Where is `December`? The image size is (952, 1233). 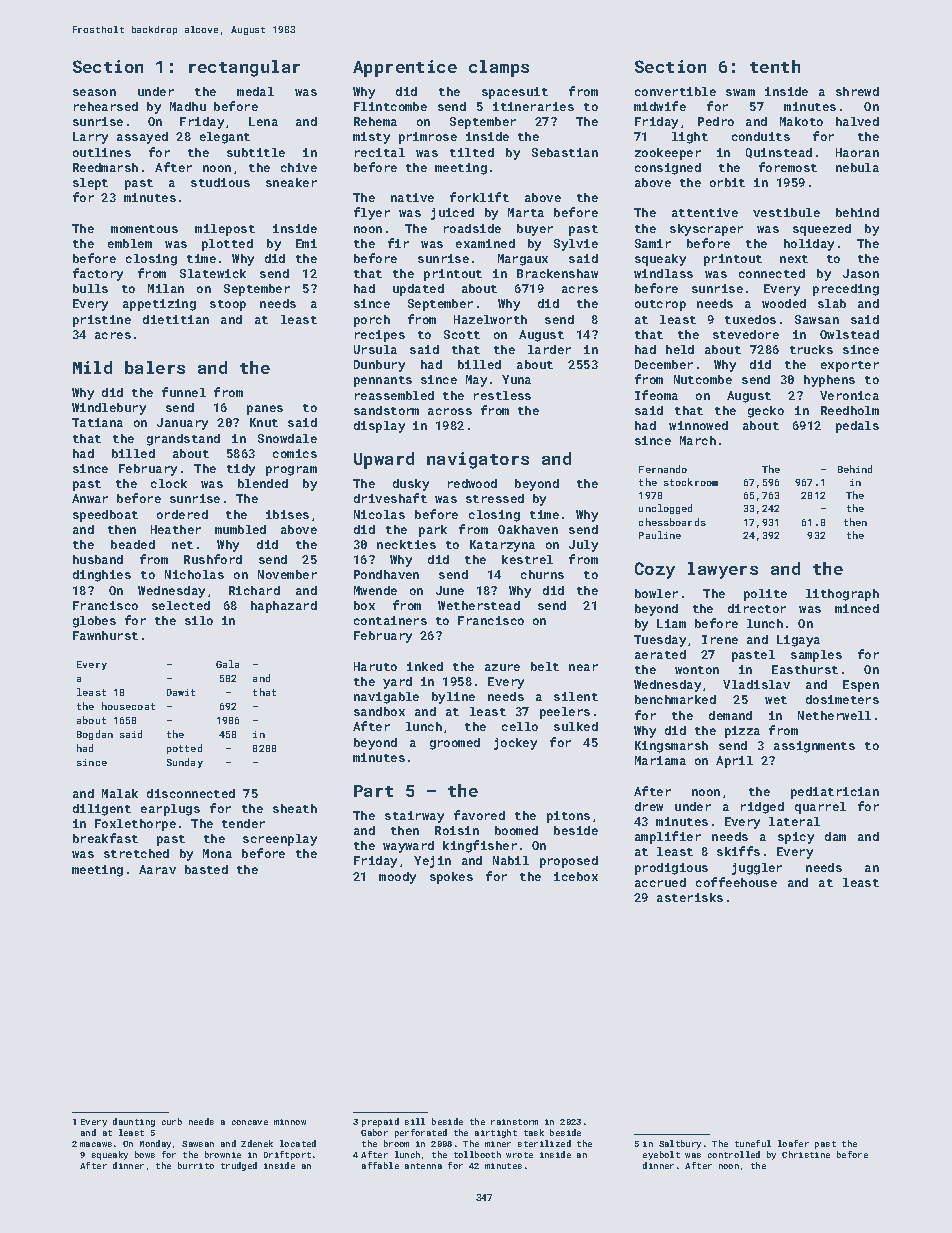 December is located at coordinates (664, 364).
